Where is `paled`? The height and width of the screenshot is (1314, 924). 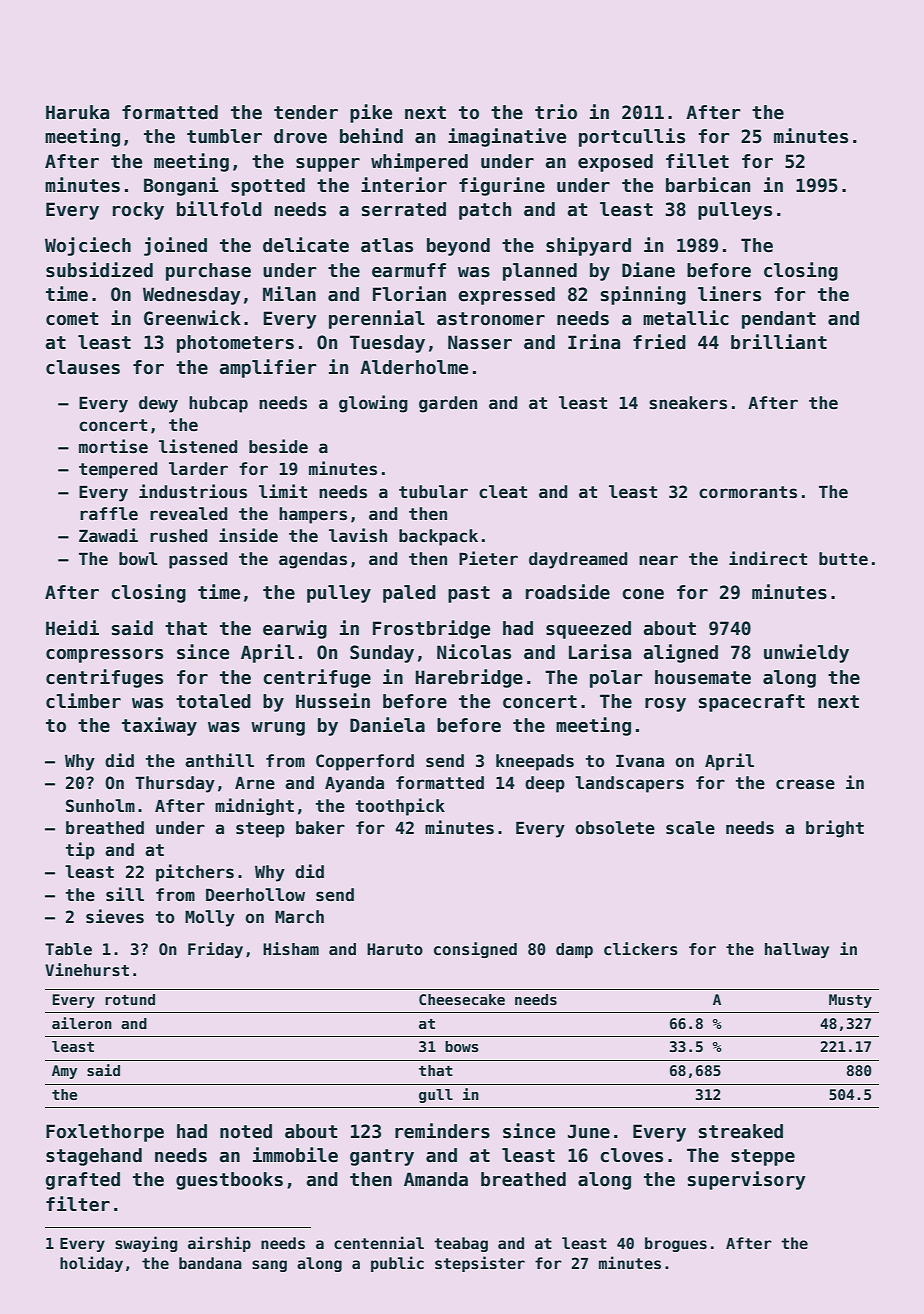
paled is located at coordinates (409, 594).
